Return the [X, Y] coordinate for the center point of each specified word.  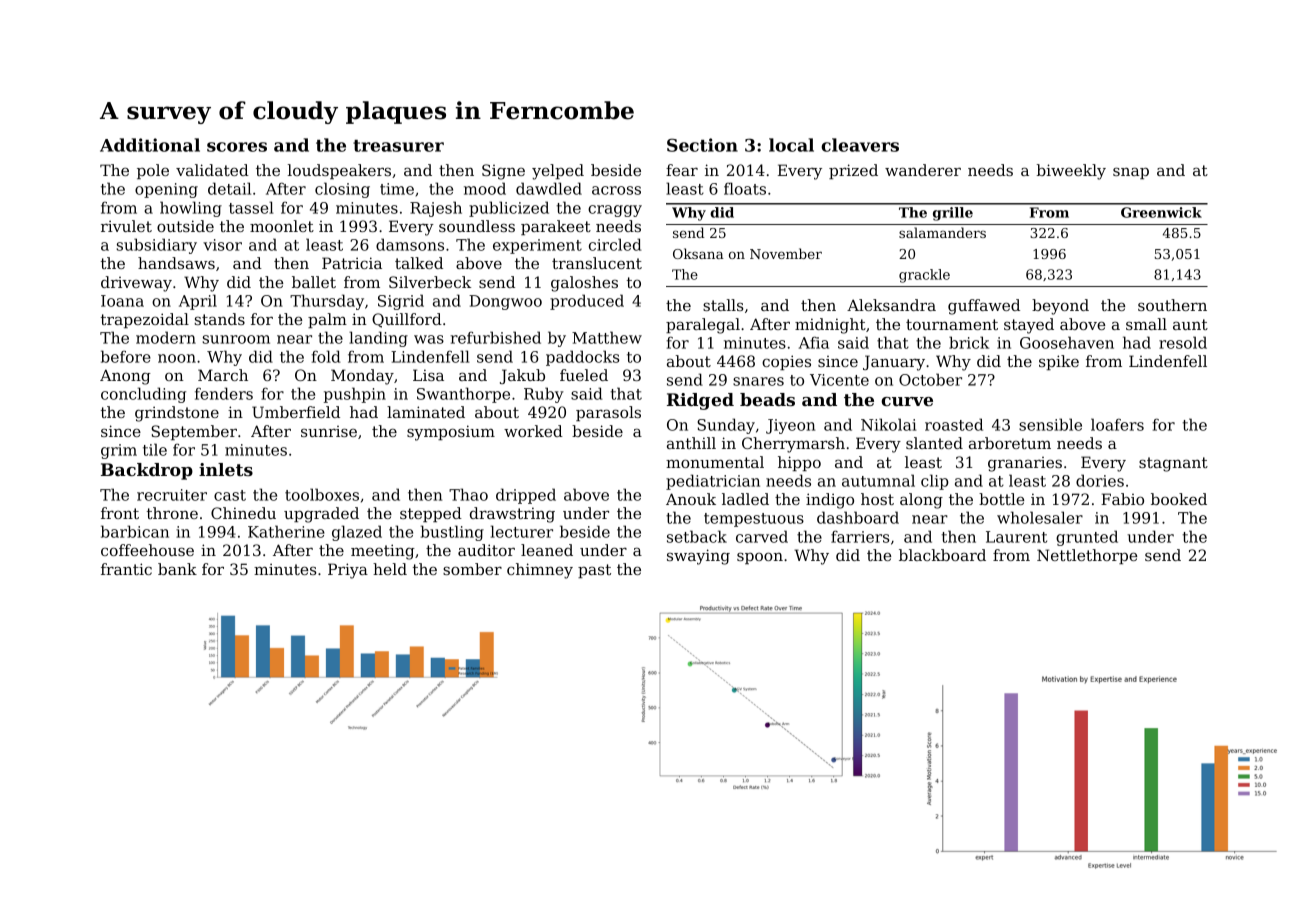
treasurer [398, 146]
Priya [348, 571]
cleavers [860, 145]
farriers [860, 536]
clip [935, 482]
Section [702, 145]
